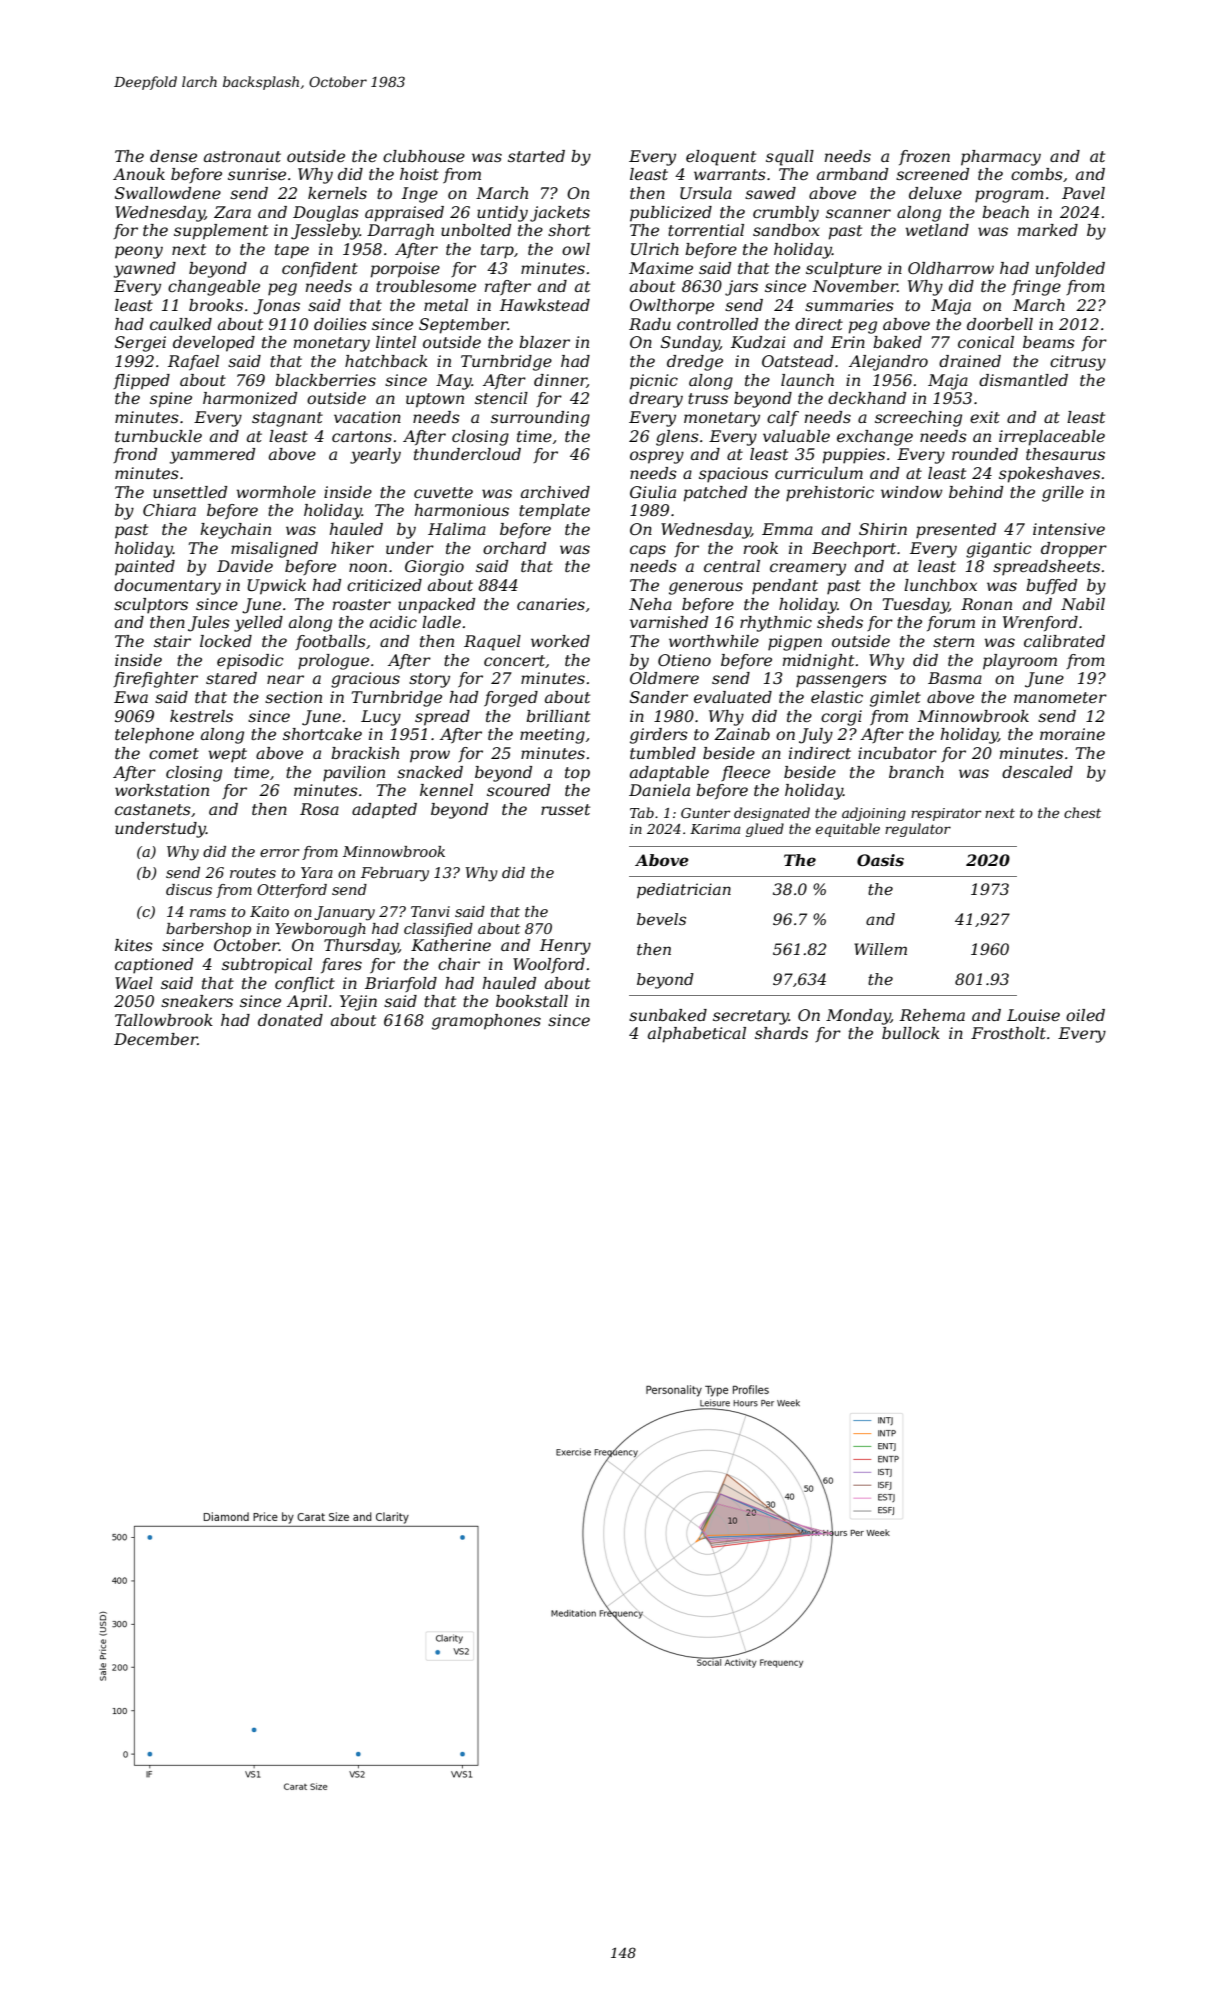  Describe the element at coordinates (1082, 812) in the screenshot. I see `chest` at that location.
